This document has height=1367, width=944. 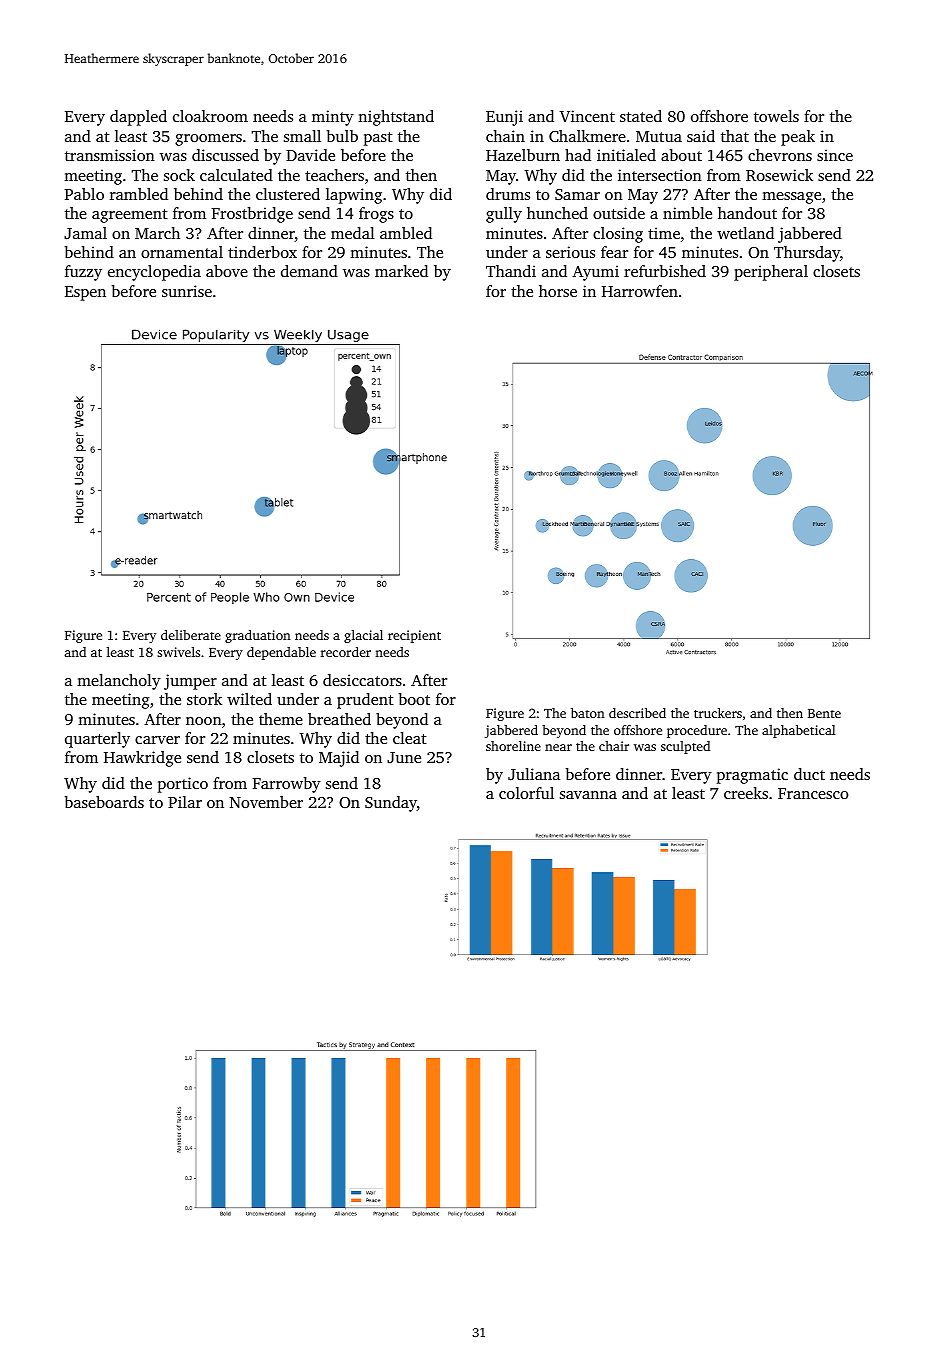 What do you see at coordinates (227, 271) in the document?
I see `above` at bounding box center [227, 271].
